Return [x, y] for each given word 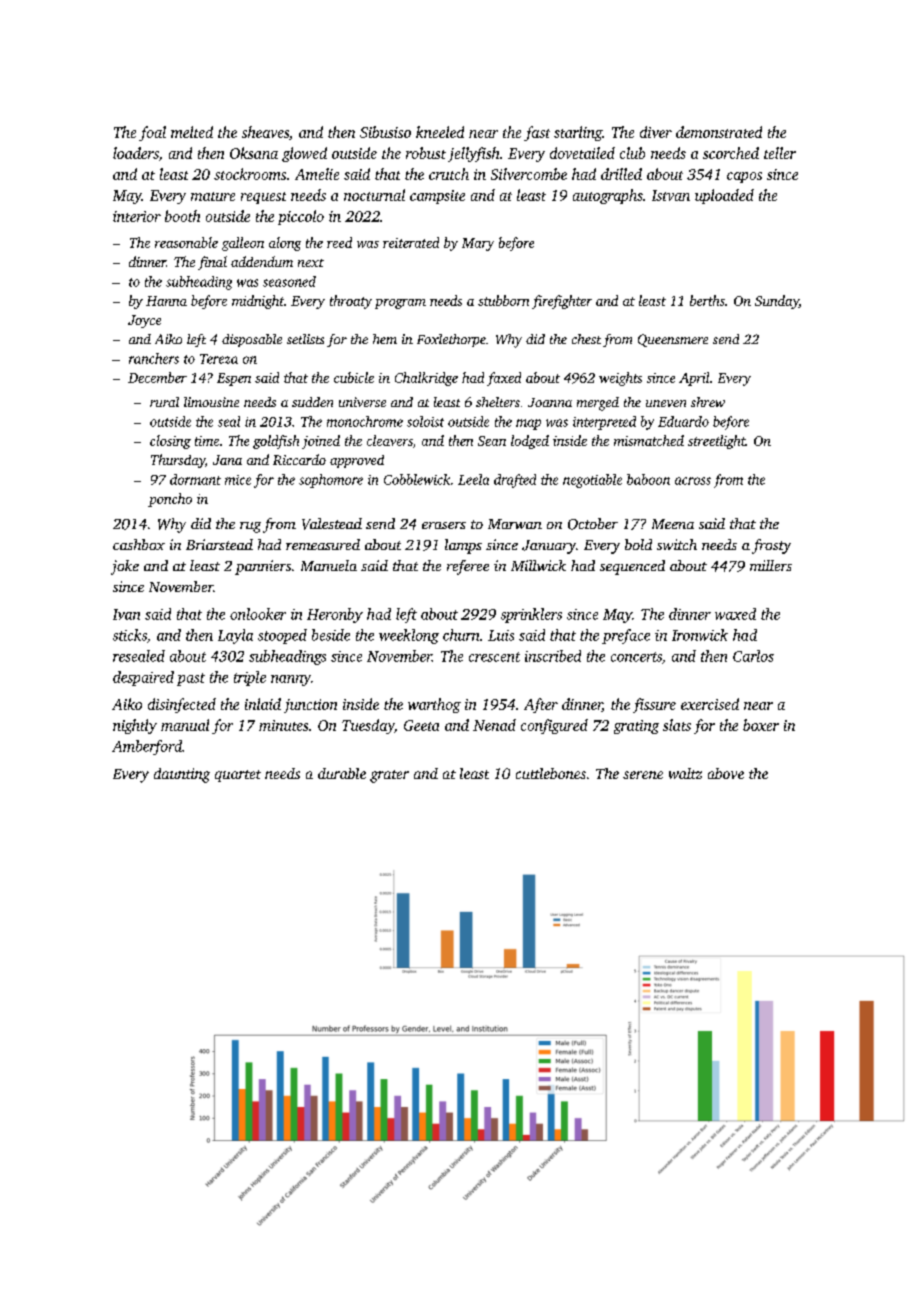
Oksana [254, 153]
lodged [530, 442]
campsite [437, 197]
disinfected [182, 705]
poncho [170, 500]
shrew [708, 402]
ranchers [154, 358]
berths [707, 300]
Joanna [550, 402]
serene [643, 775]
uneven [666, 403]
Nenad [494, 725]
